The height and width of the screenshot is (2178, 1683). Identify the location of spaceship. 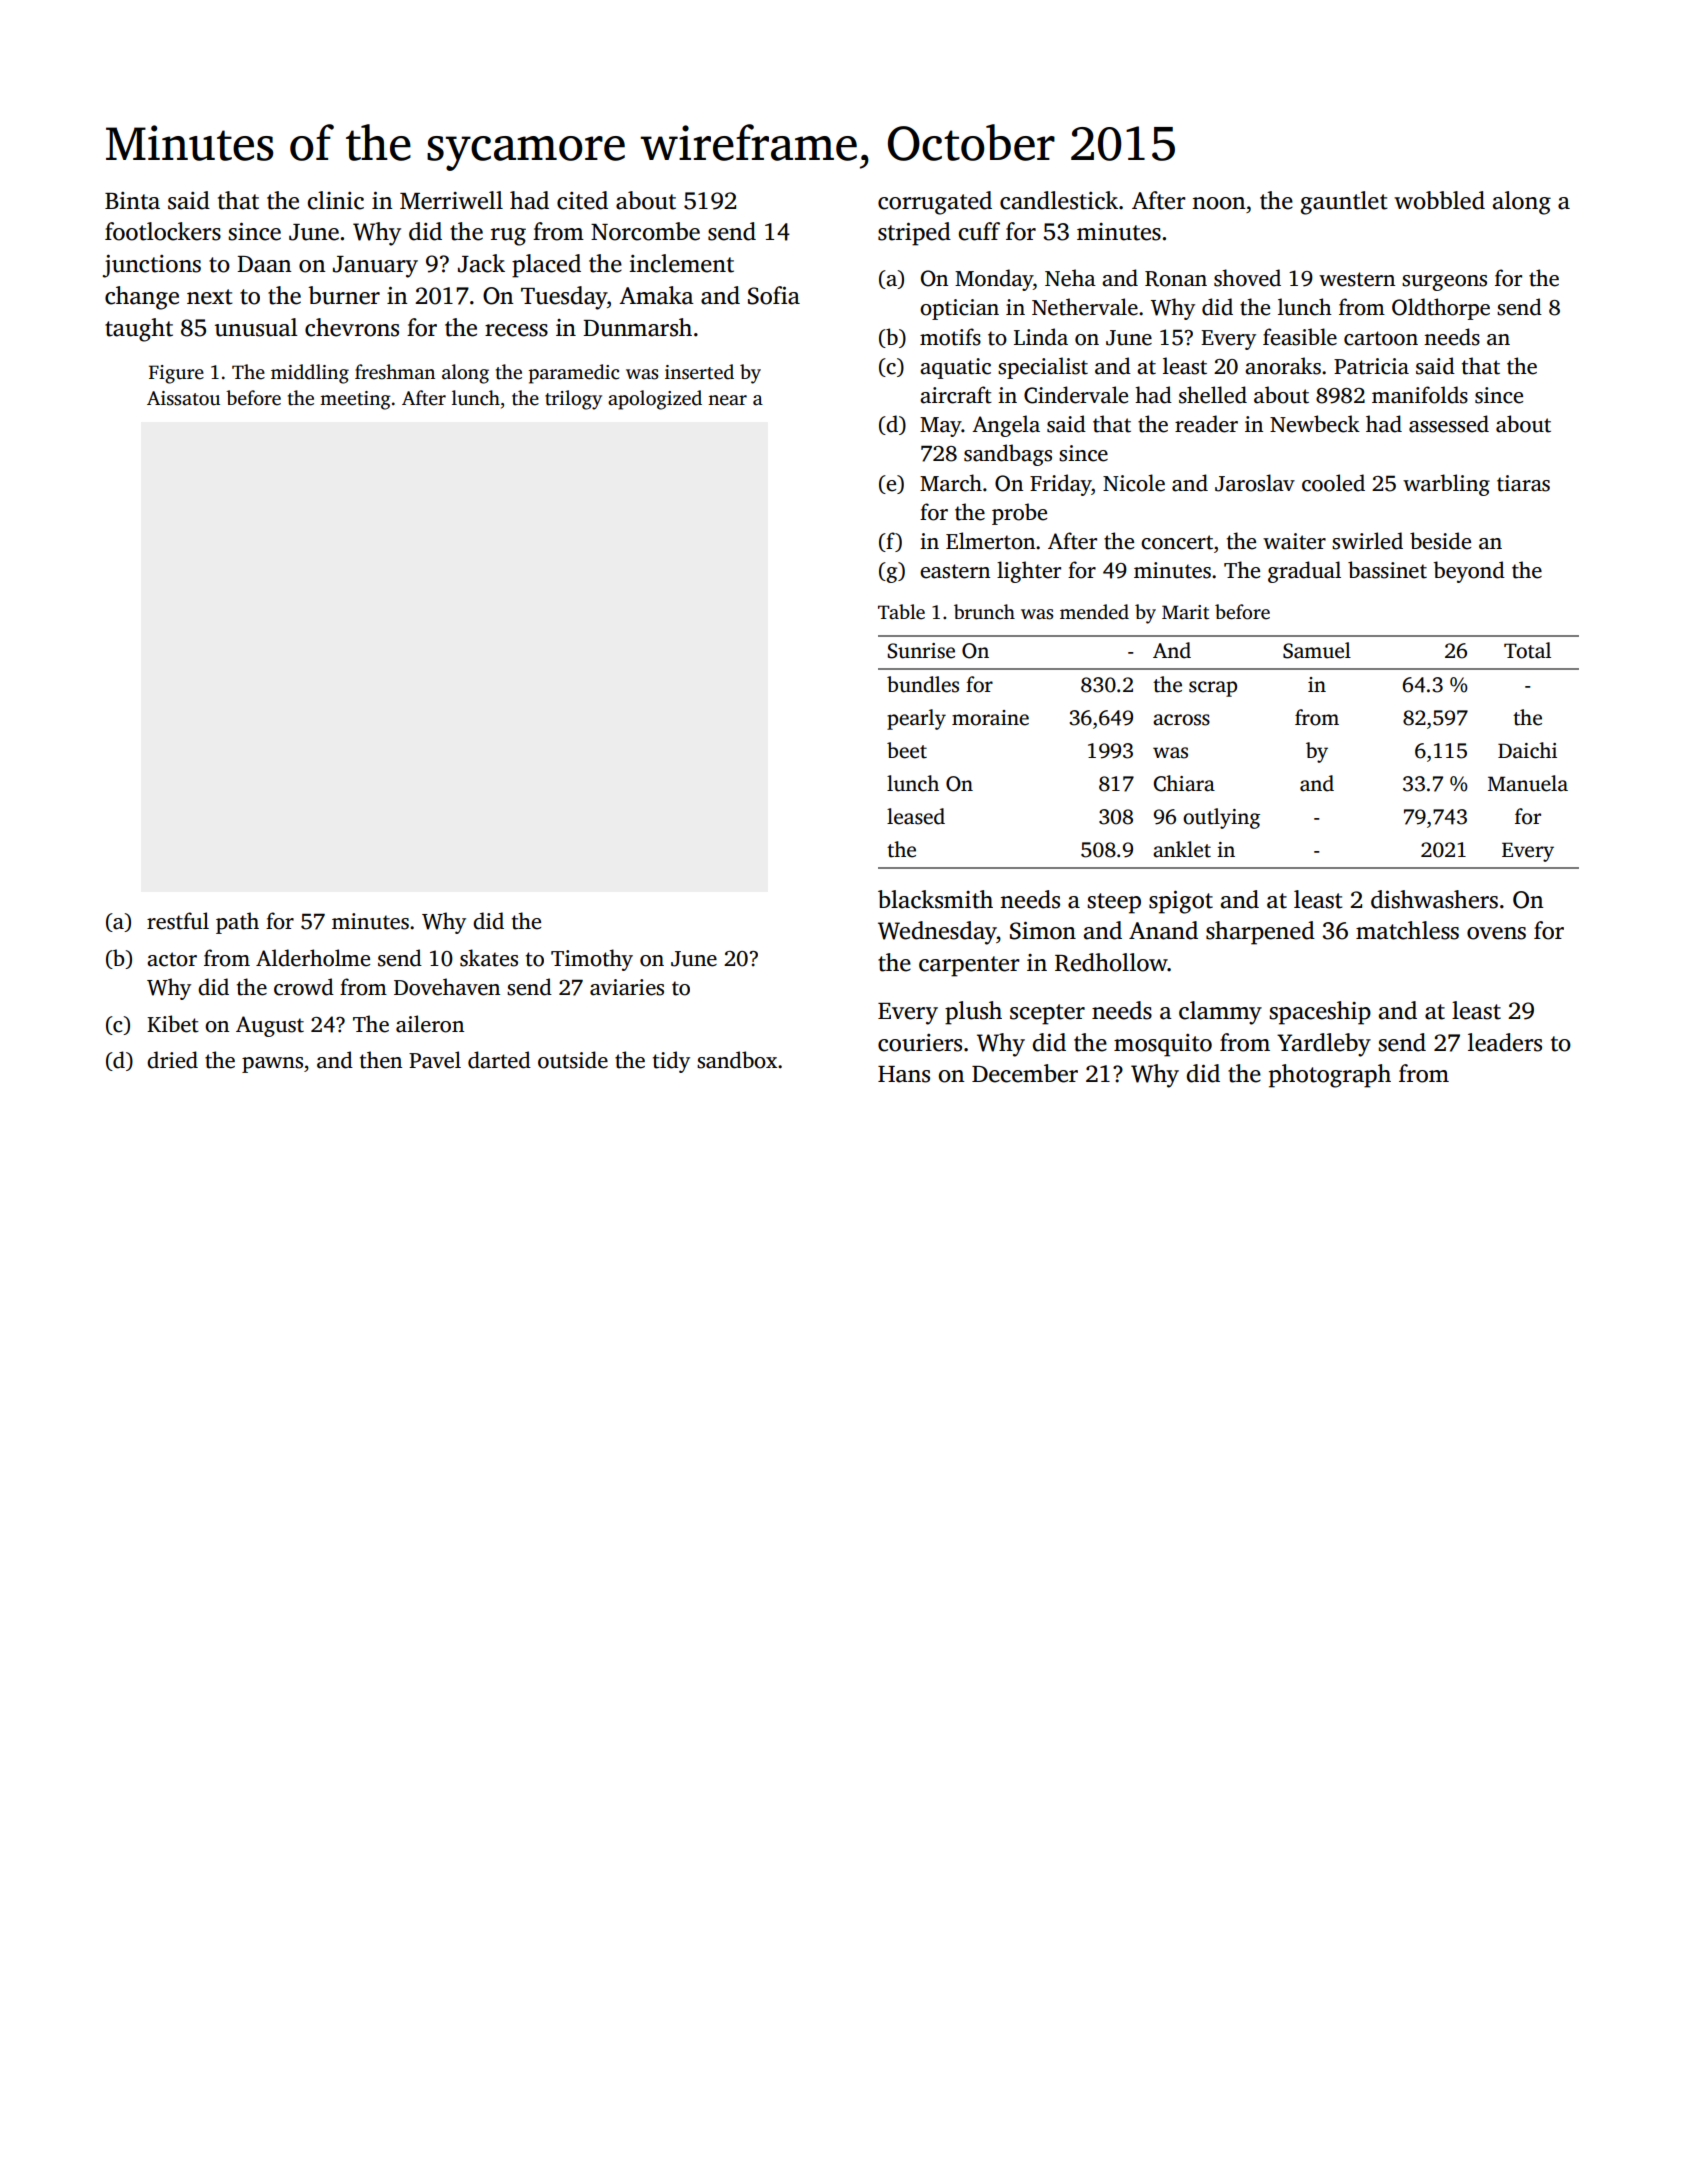
(1320, 1013).
